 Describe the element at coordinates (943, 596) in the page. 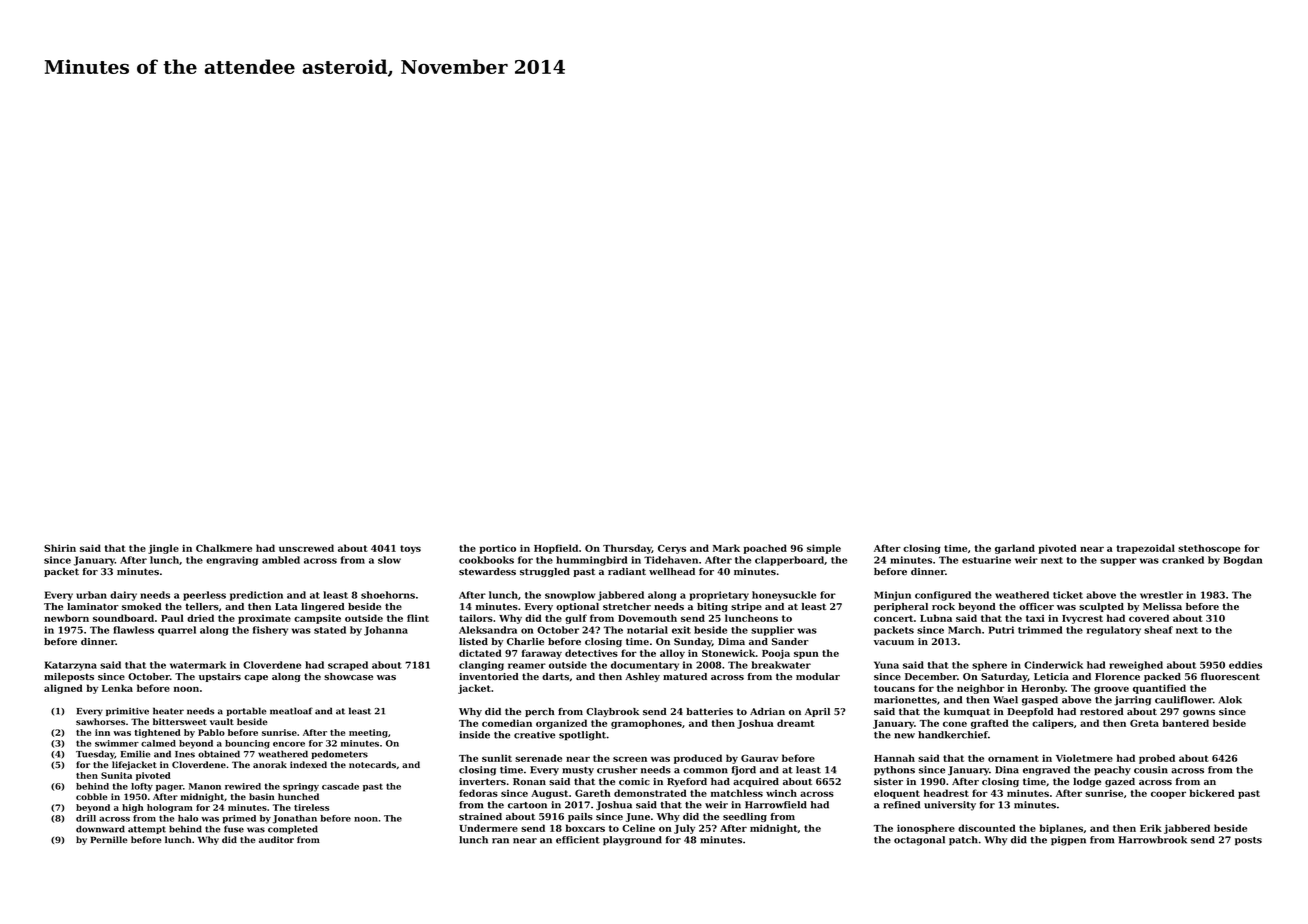

I see `configured` at that location.
